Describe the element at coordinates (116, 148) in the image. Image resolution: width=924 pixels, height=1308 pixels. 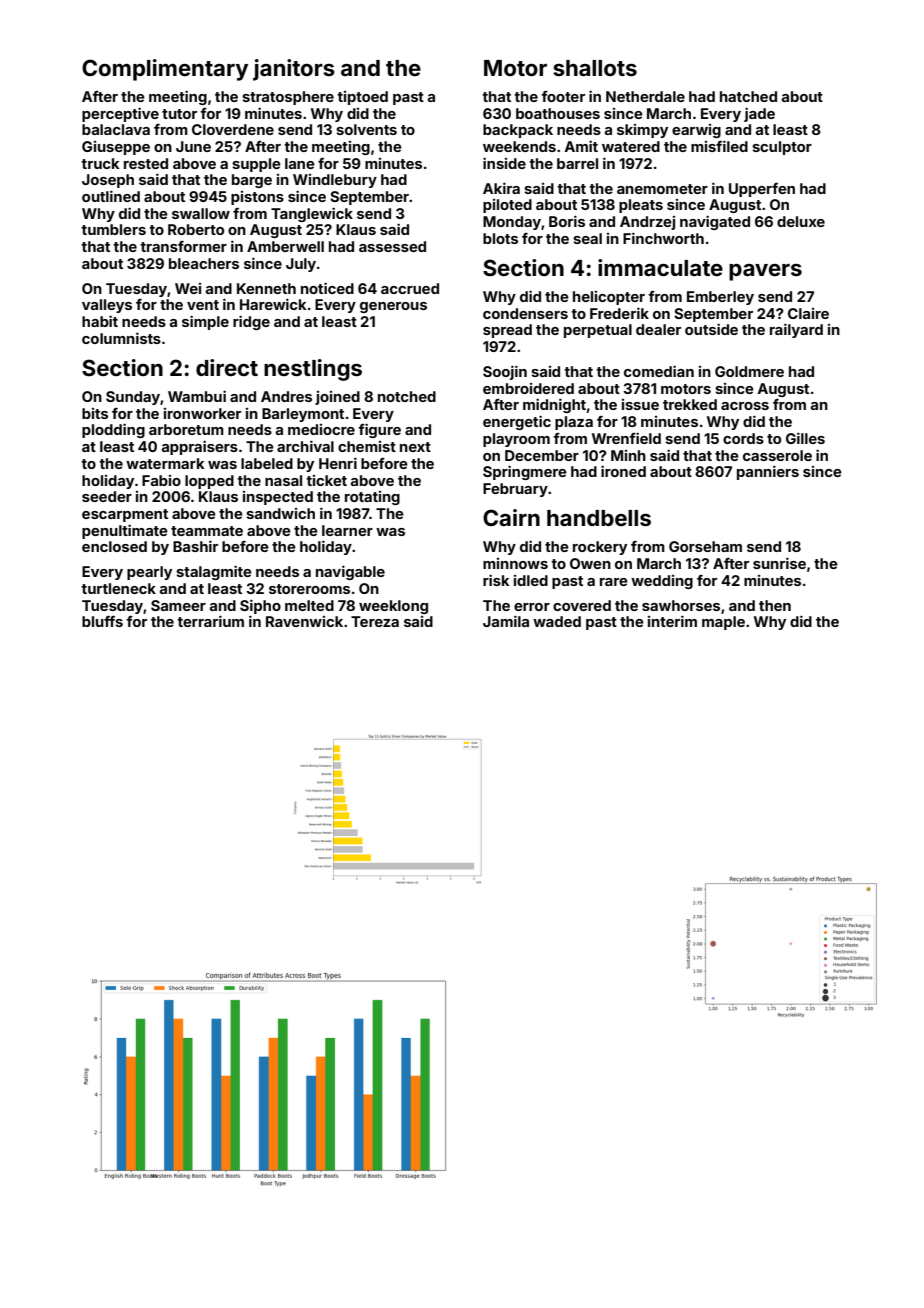
I see `Giuseppe` at that location.
